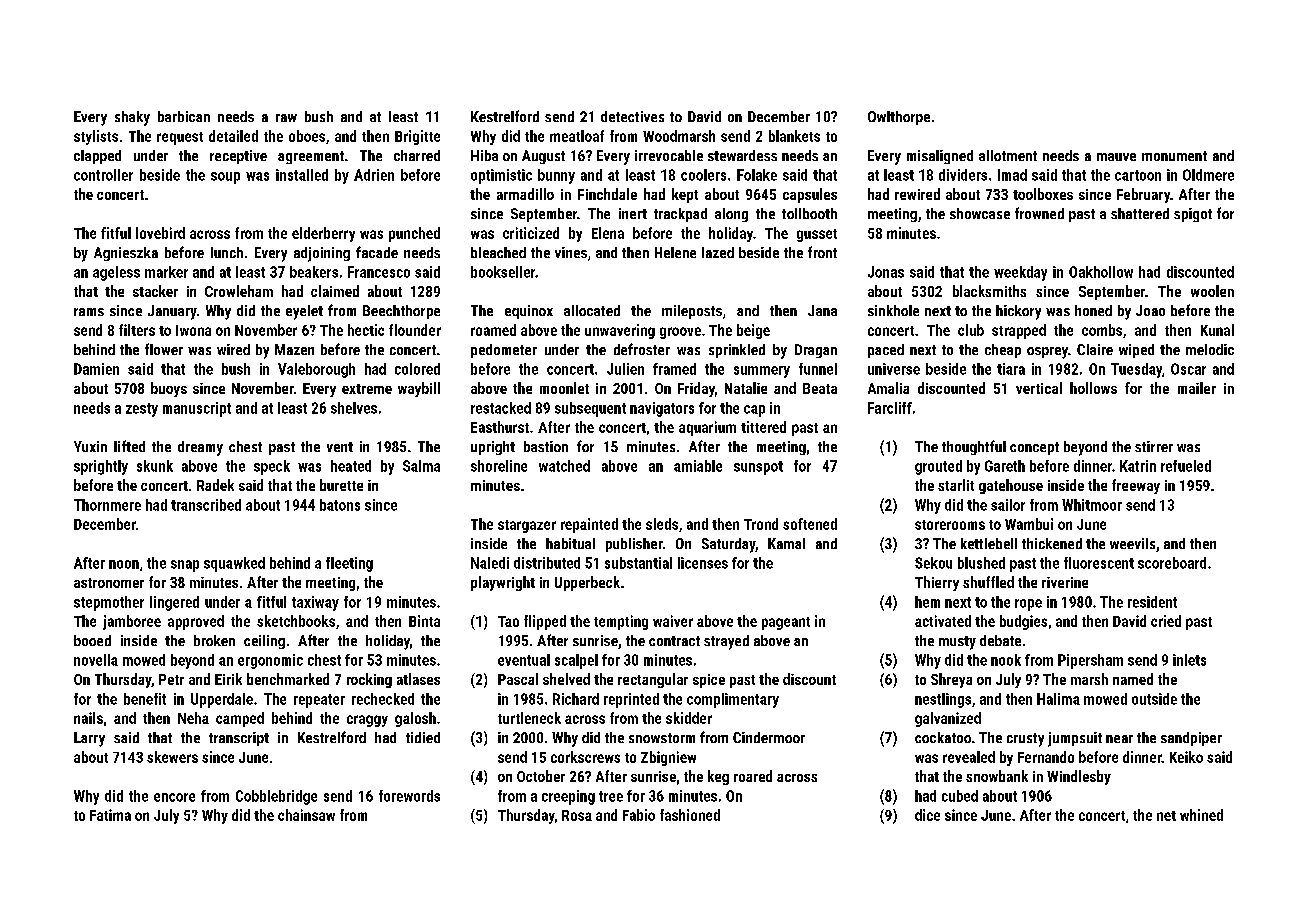 This screenshot has height=924, width=1308. I want to click on forewords, so click(409, 796).
